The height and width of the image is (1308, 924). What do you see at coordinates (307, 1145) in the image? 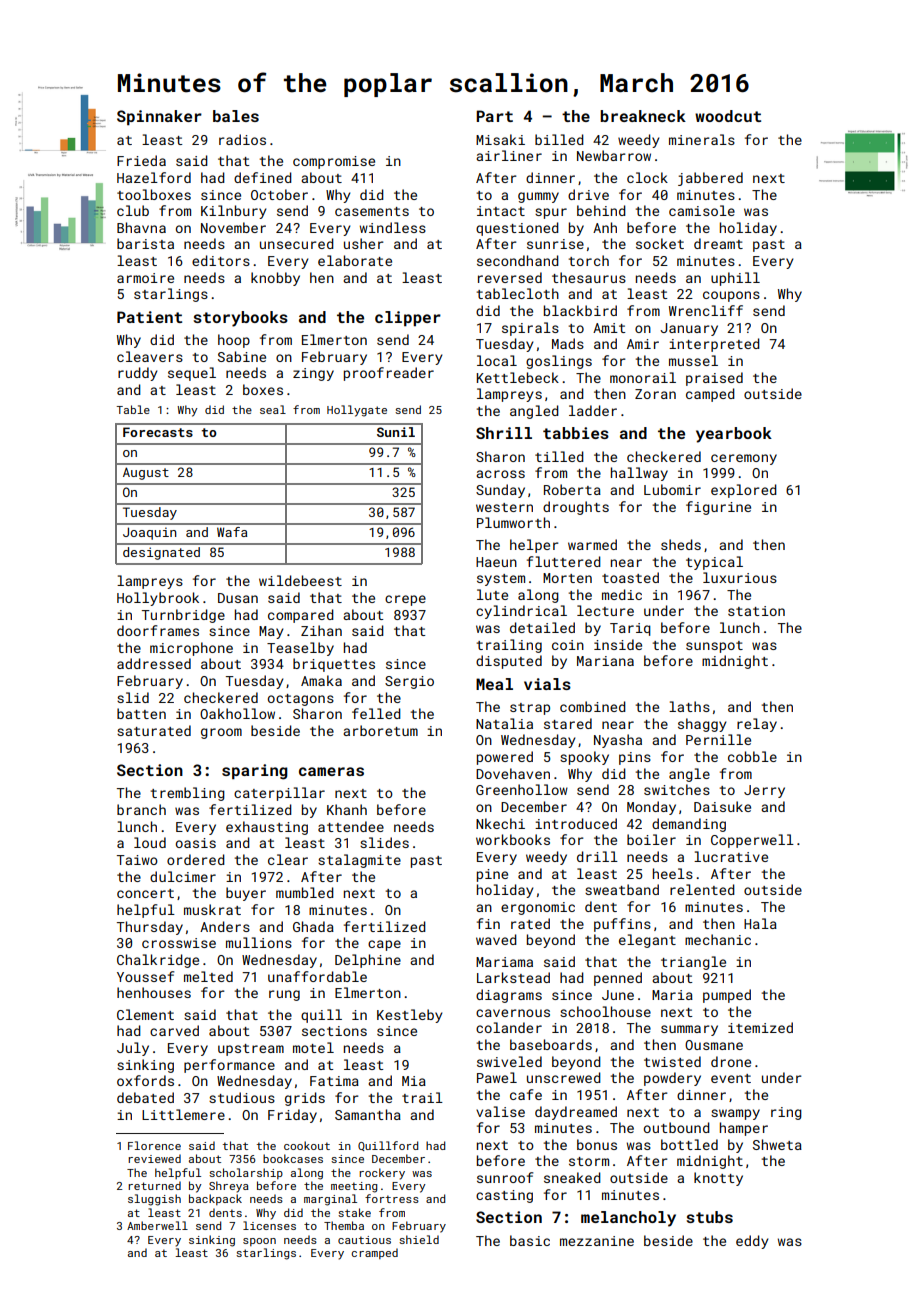
I see `cookout` at bounding box center [307, 1145].
